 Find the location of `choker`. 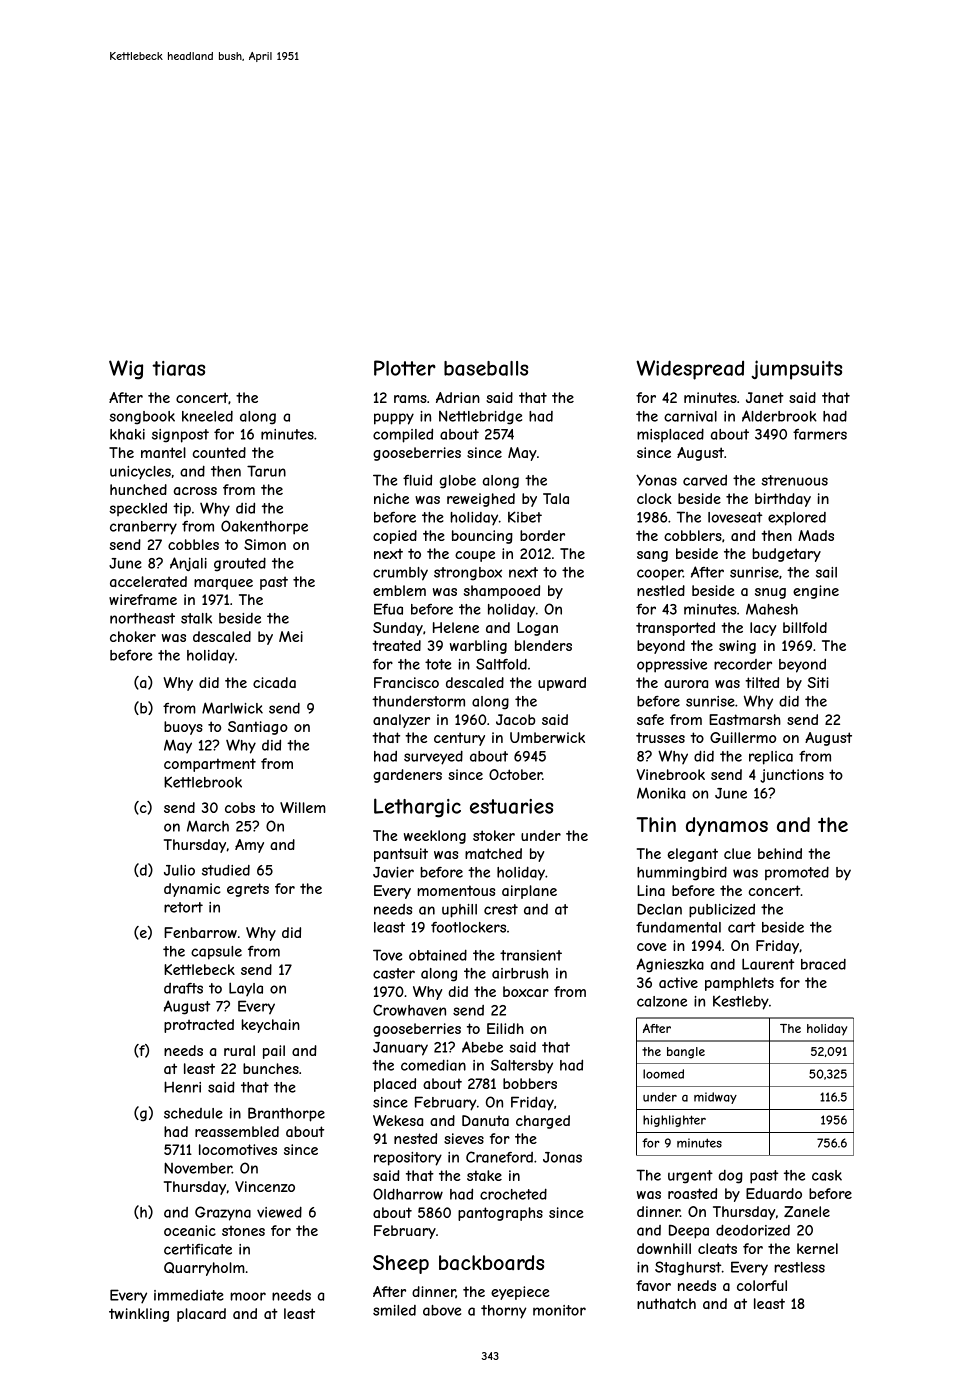

choker is located at coordinates (133, 636).
